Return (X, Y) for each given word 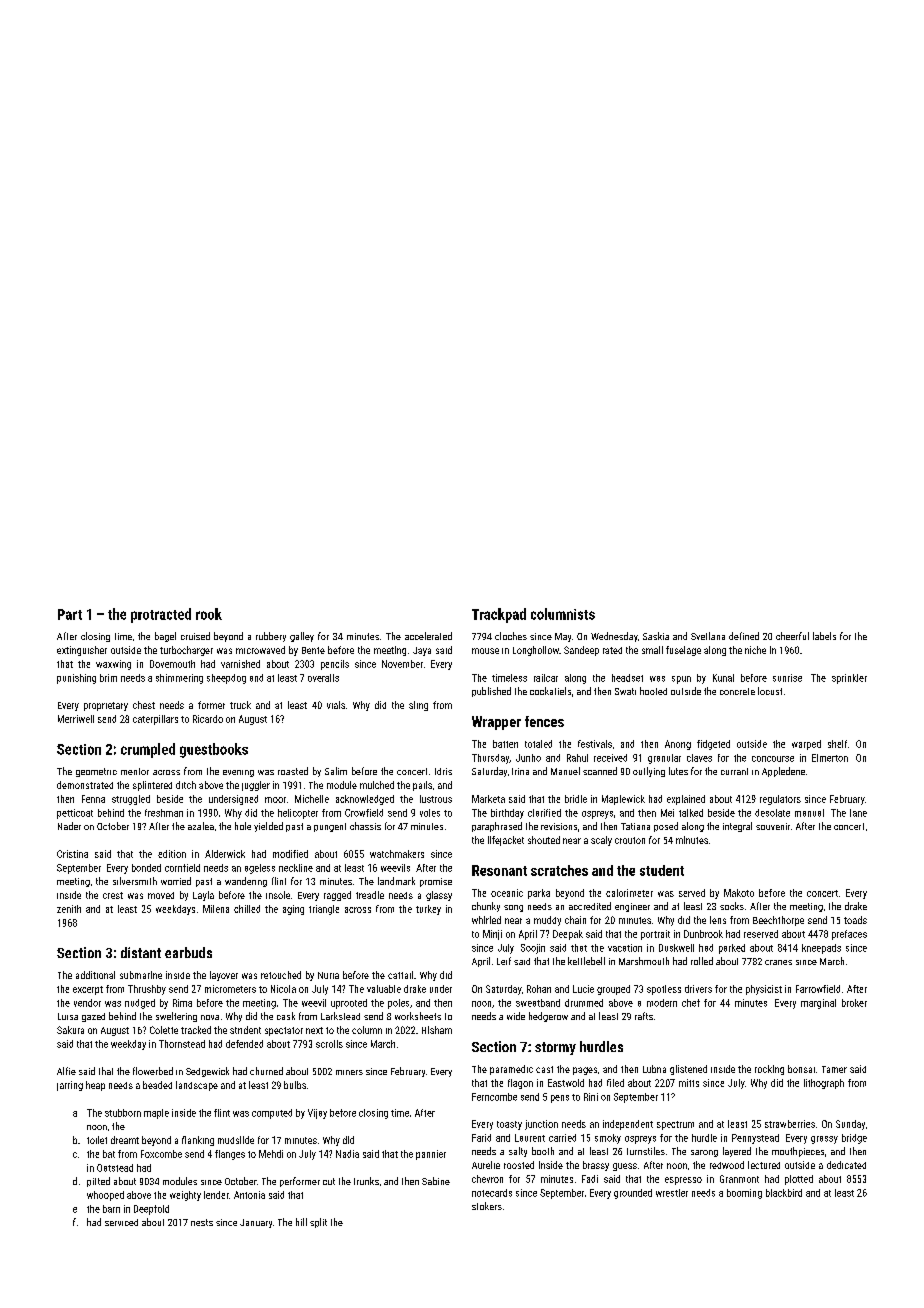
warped (806, 745)
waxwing (113, 665)
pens (560, 1099)
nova (210, 1017)
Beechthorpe (778, 921)
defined (744, 636)
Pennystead (755, 1139)
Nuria (328, 975)
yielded (268, 827)
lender (216, 1195)
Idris (443, 771)
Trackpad (499, 615)
